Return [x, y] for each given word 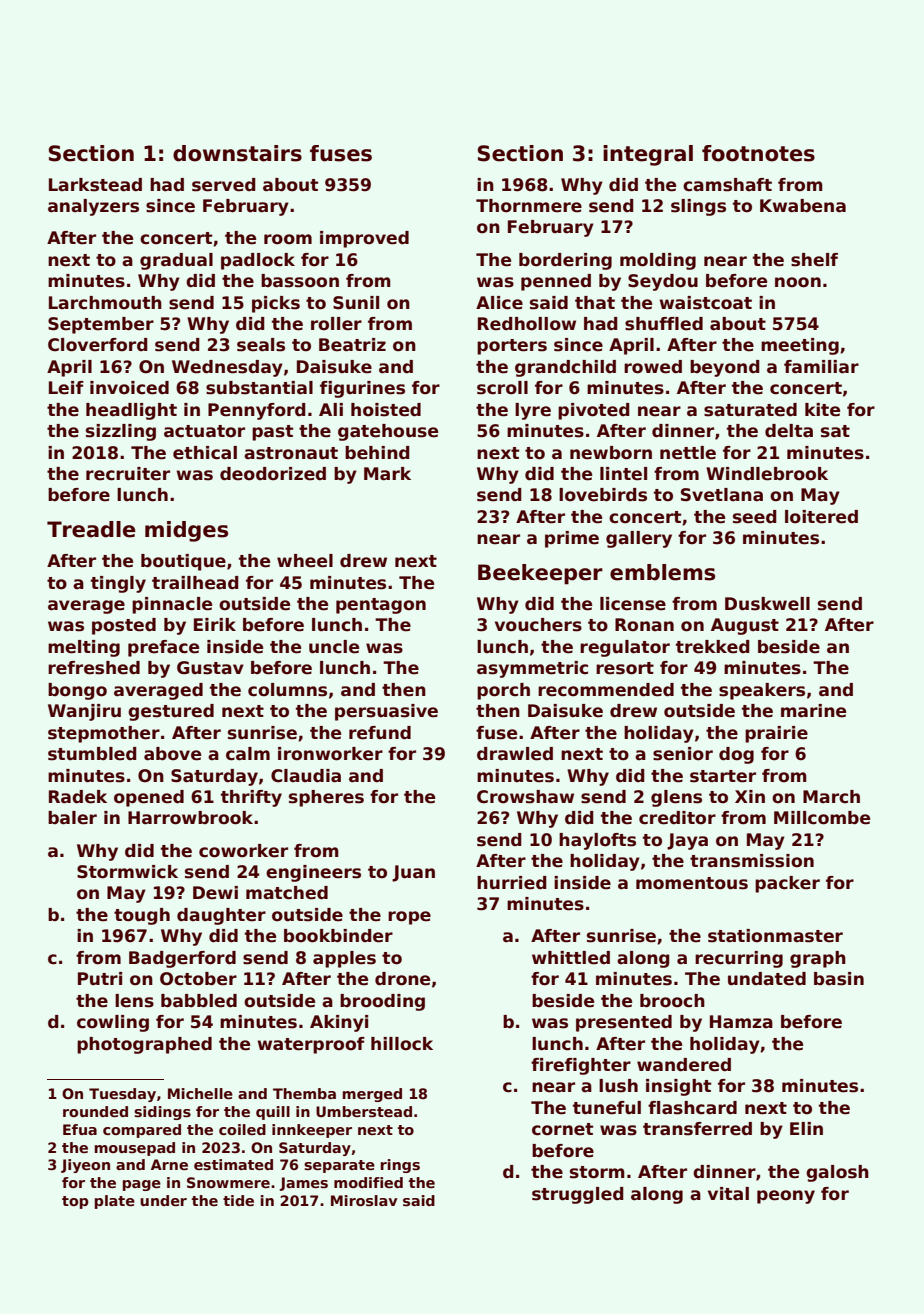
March [831, 797]
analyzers [93, 207]
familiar [821, 367]
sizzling [121, 432]
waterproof [311, 1045]
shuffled [664, 324]
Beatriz [352, 345]
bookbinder [338, 936]
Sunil [356, 303]
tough [142, 916]
